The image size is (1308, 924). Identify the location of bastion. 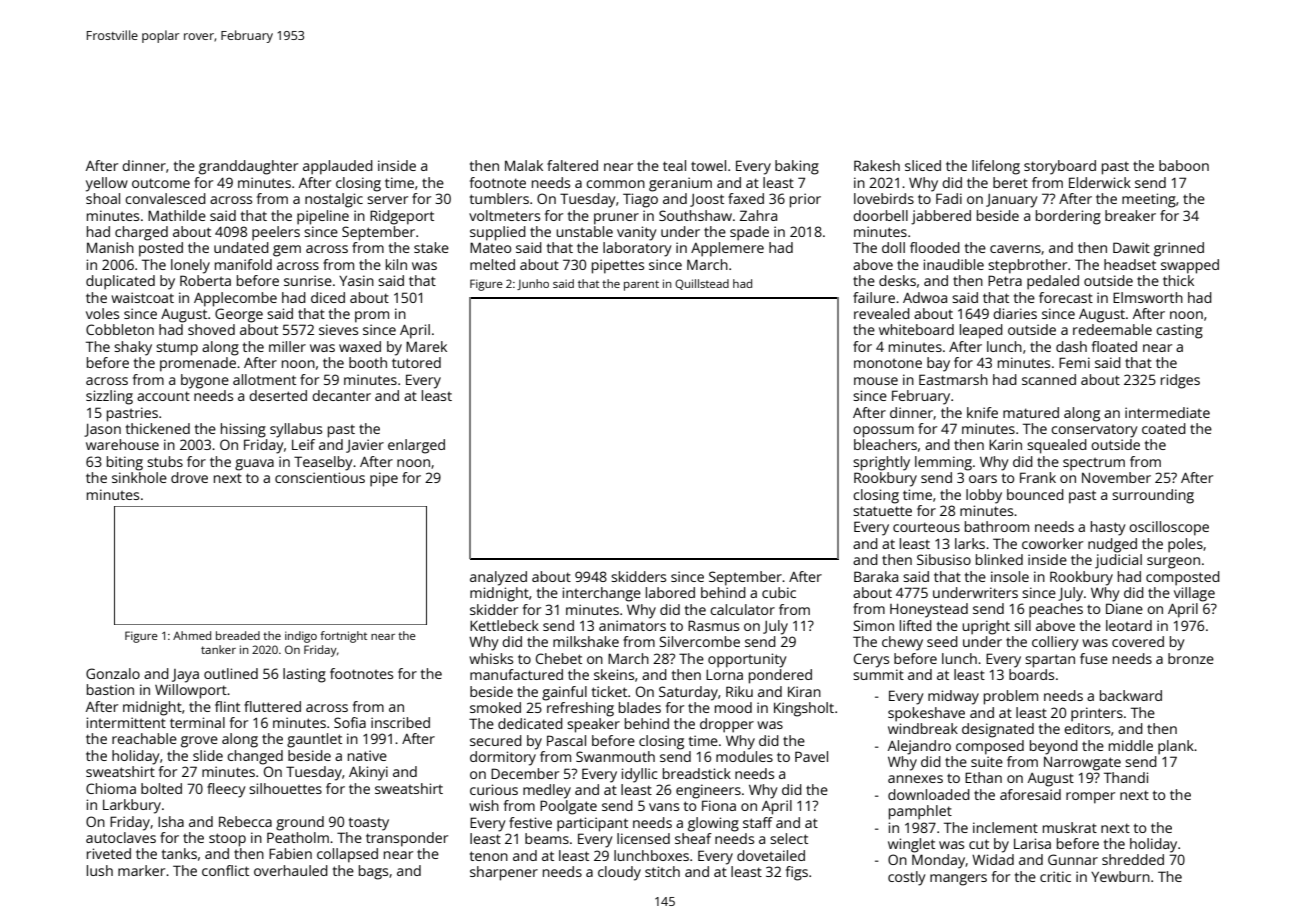
(110, 689).
